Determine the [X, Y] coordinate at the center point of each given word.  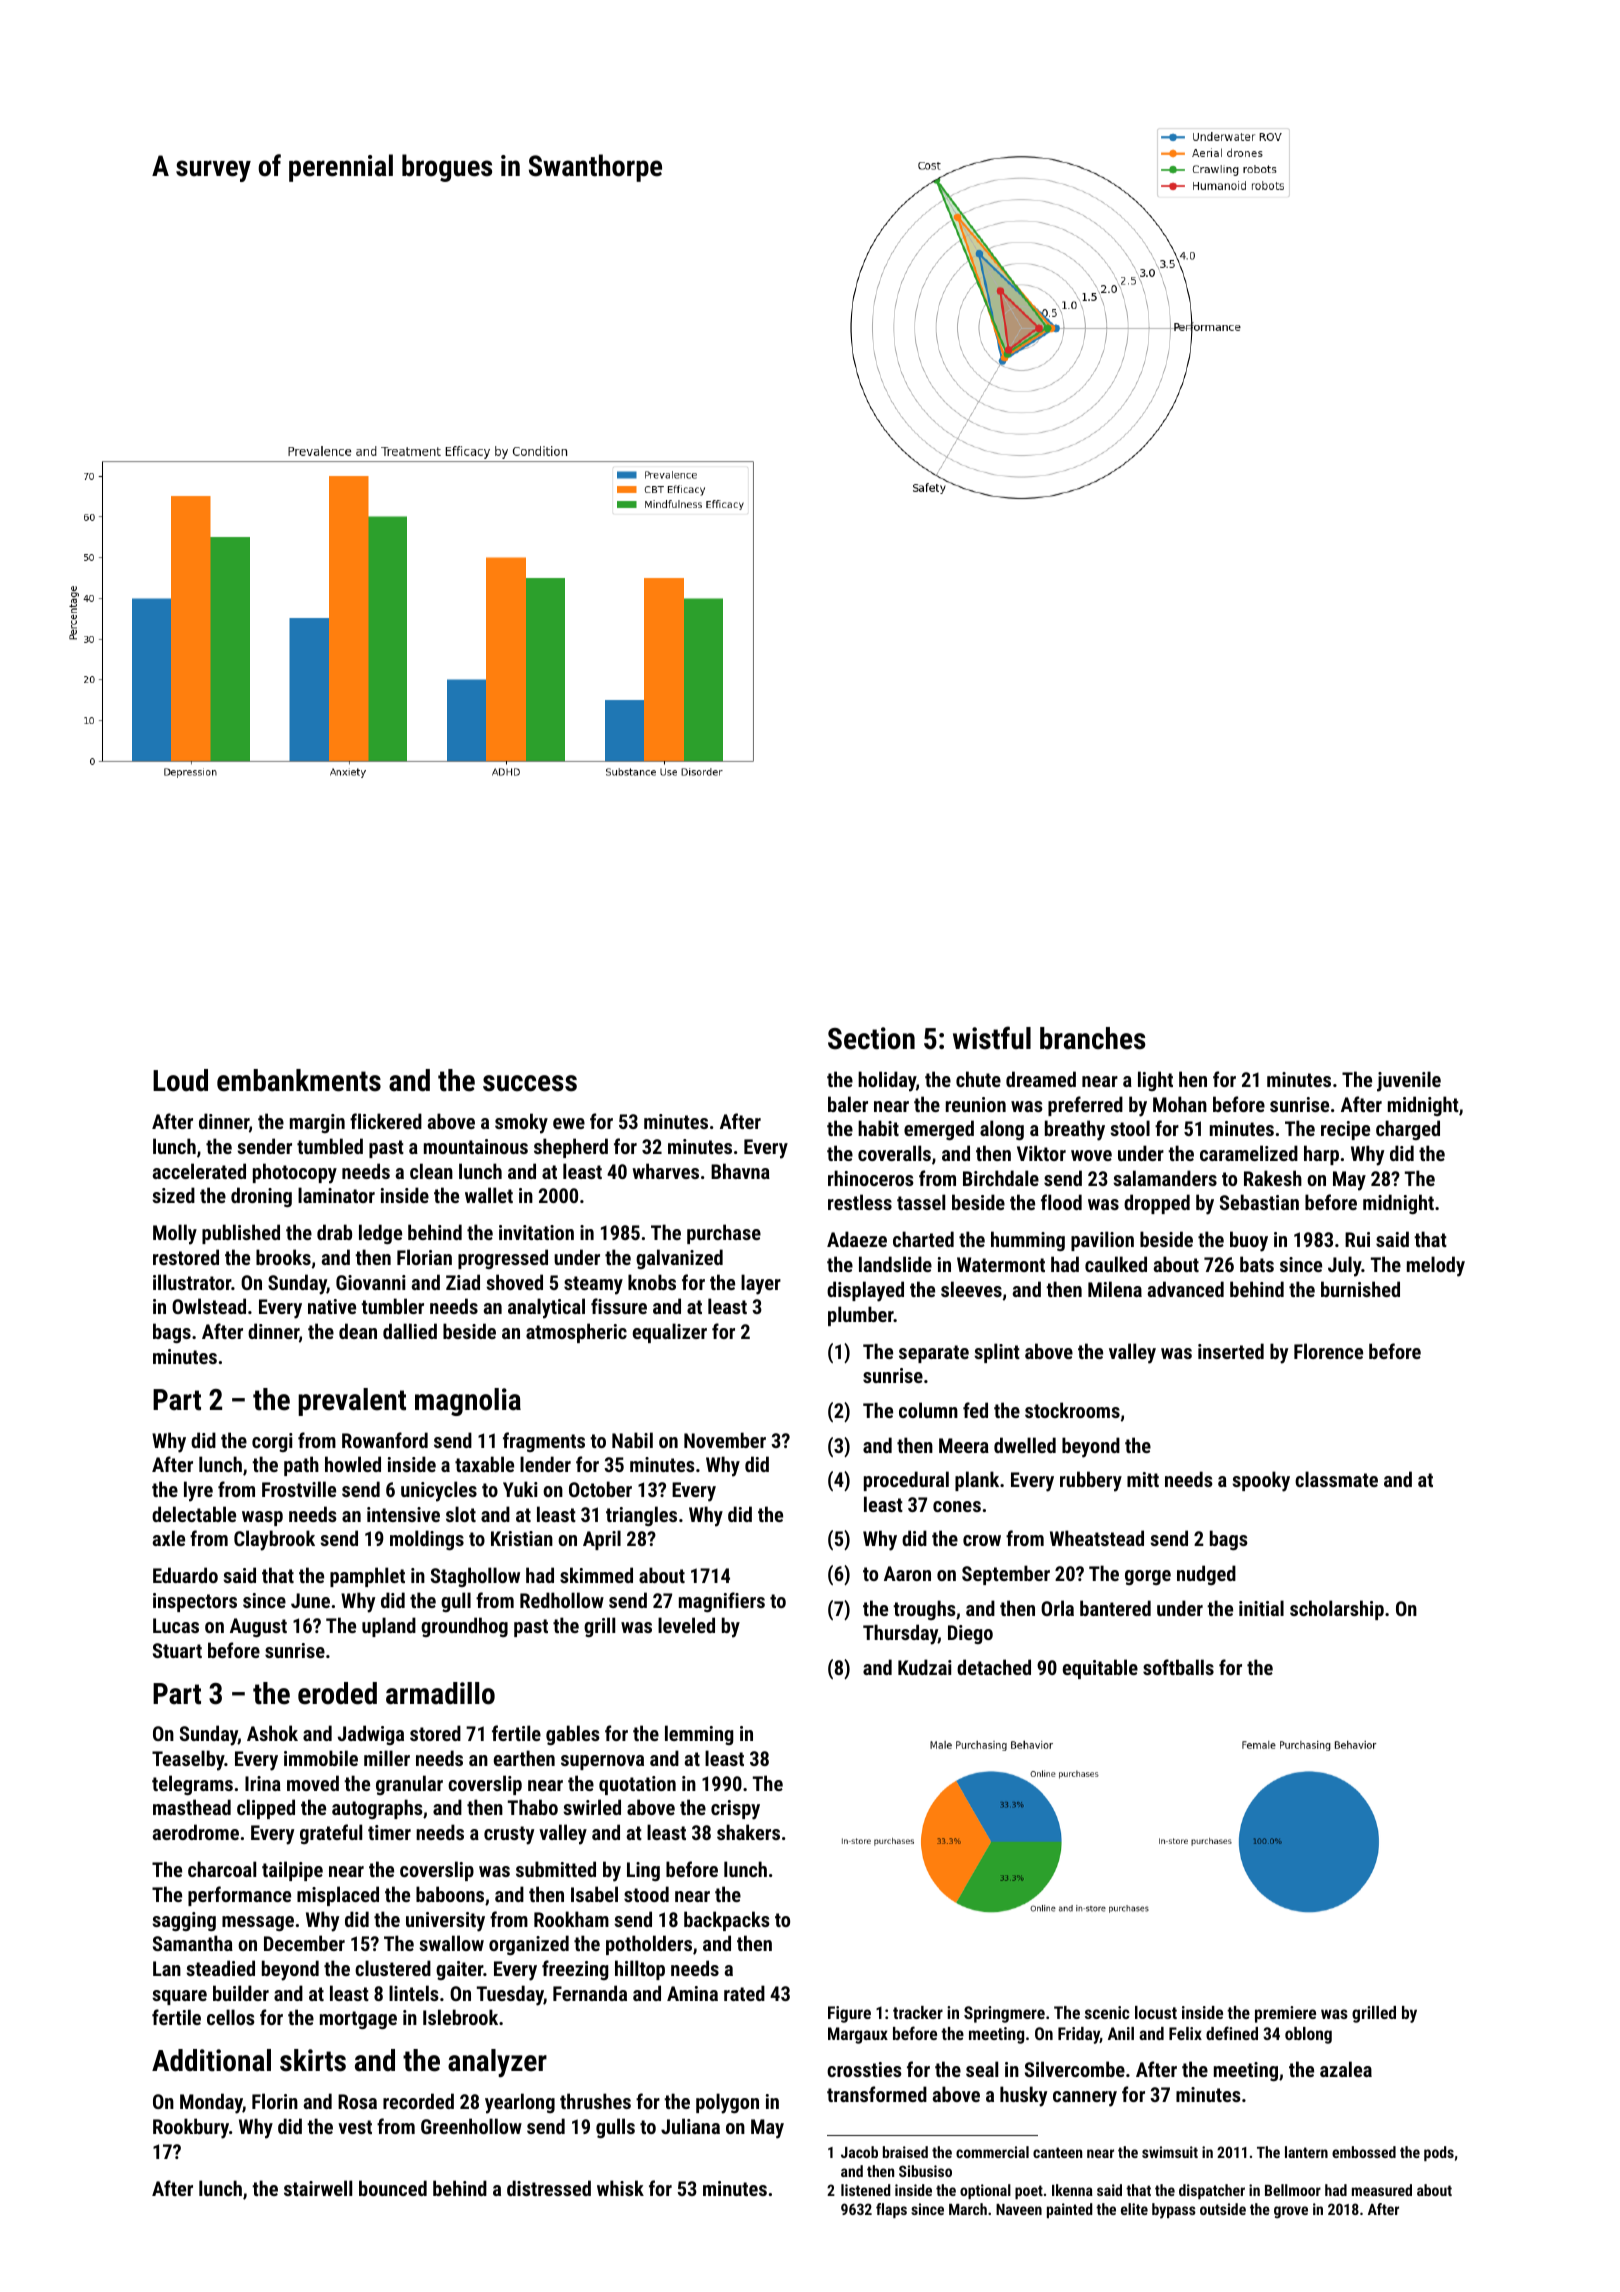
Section [871, 1038]
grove [1291, 2212]
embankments [299, 1080]
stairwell [318, 2188]
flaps [891, 2210]
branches [1093, 1038]
